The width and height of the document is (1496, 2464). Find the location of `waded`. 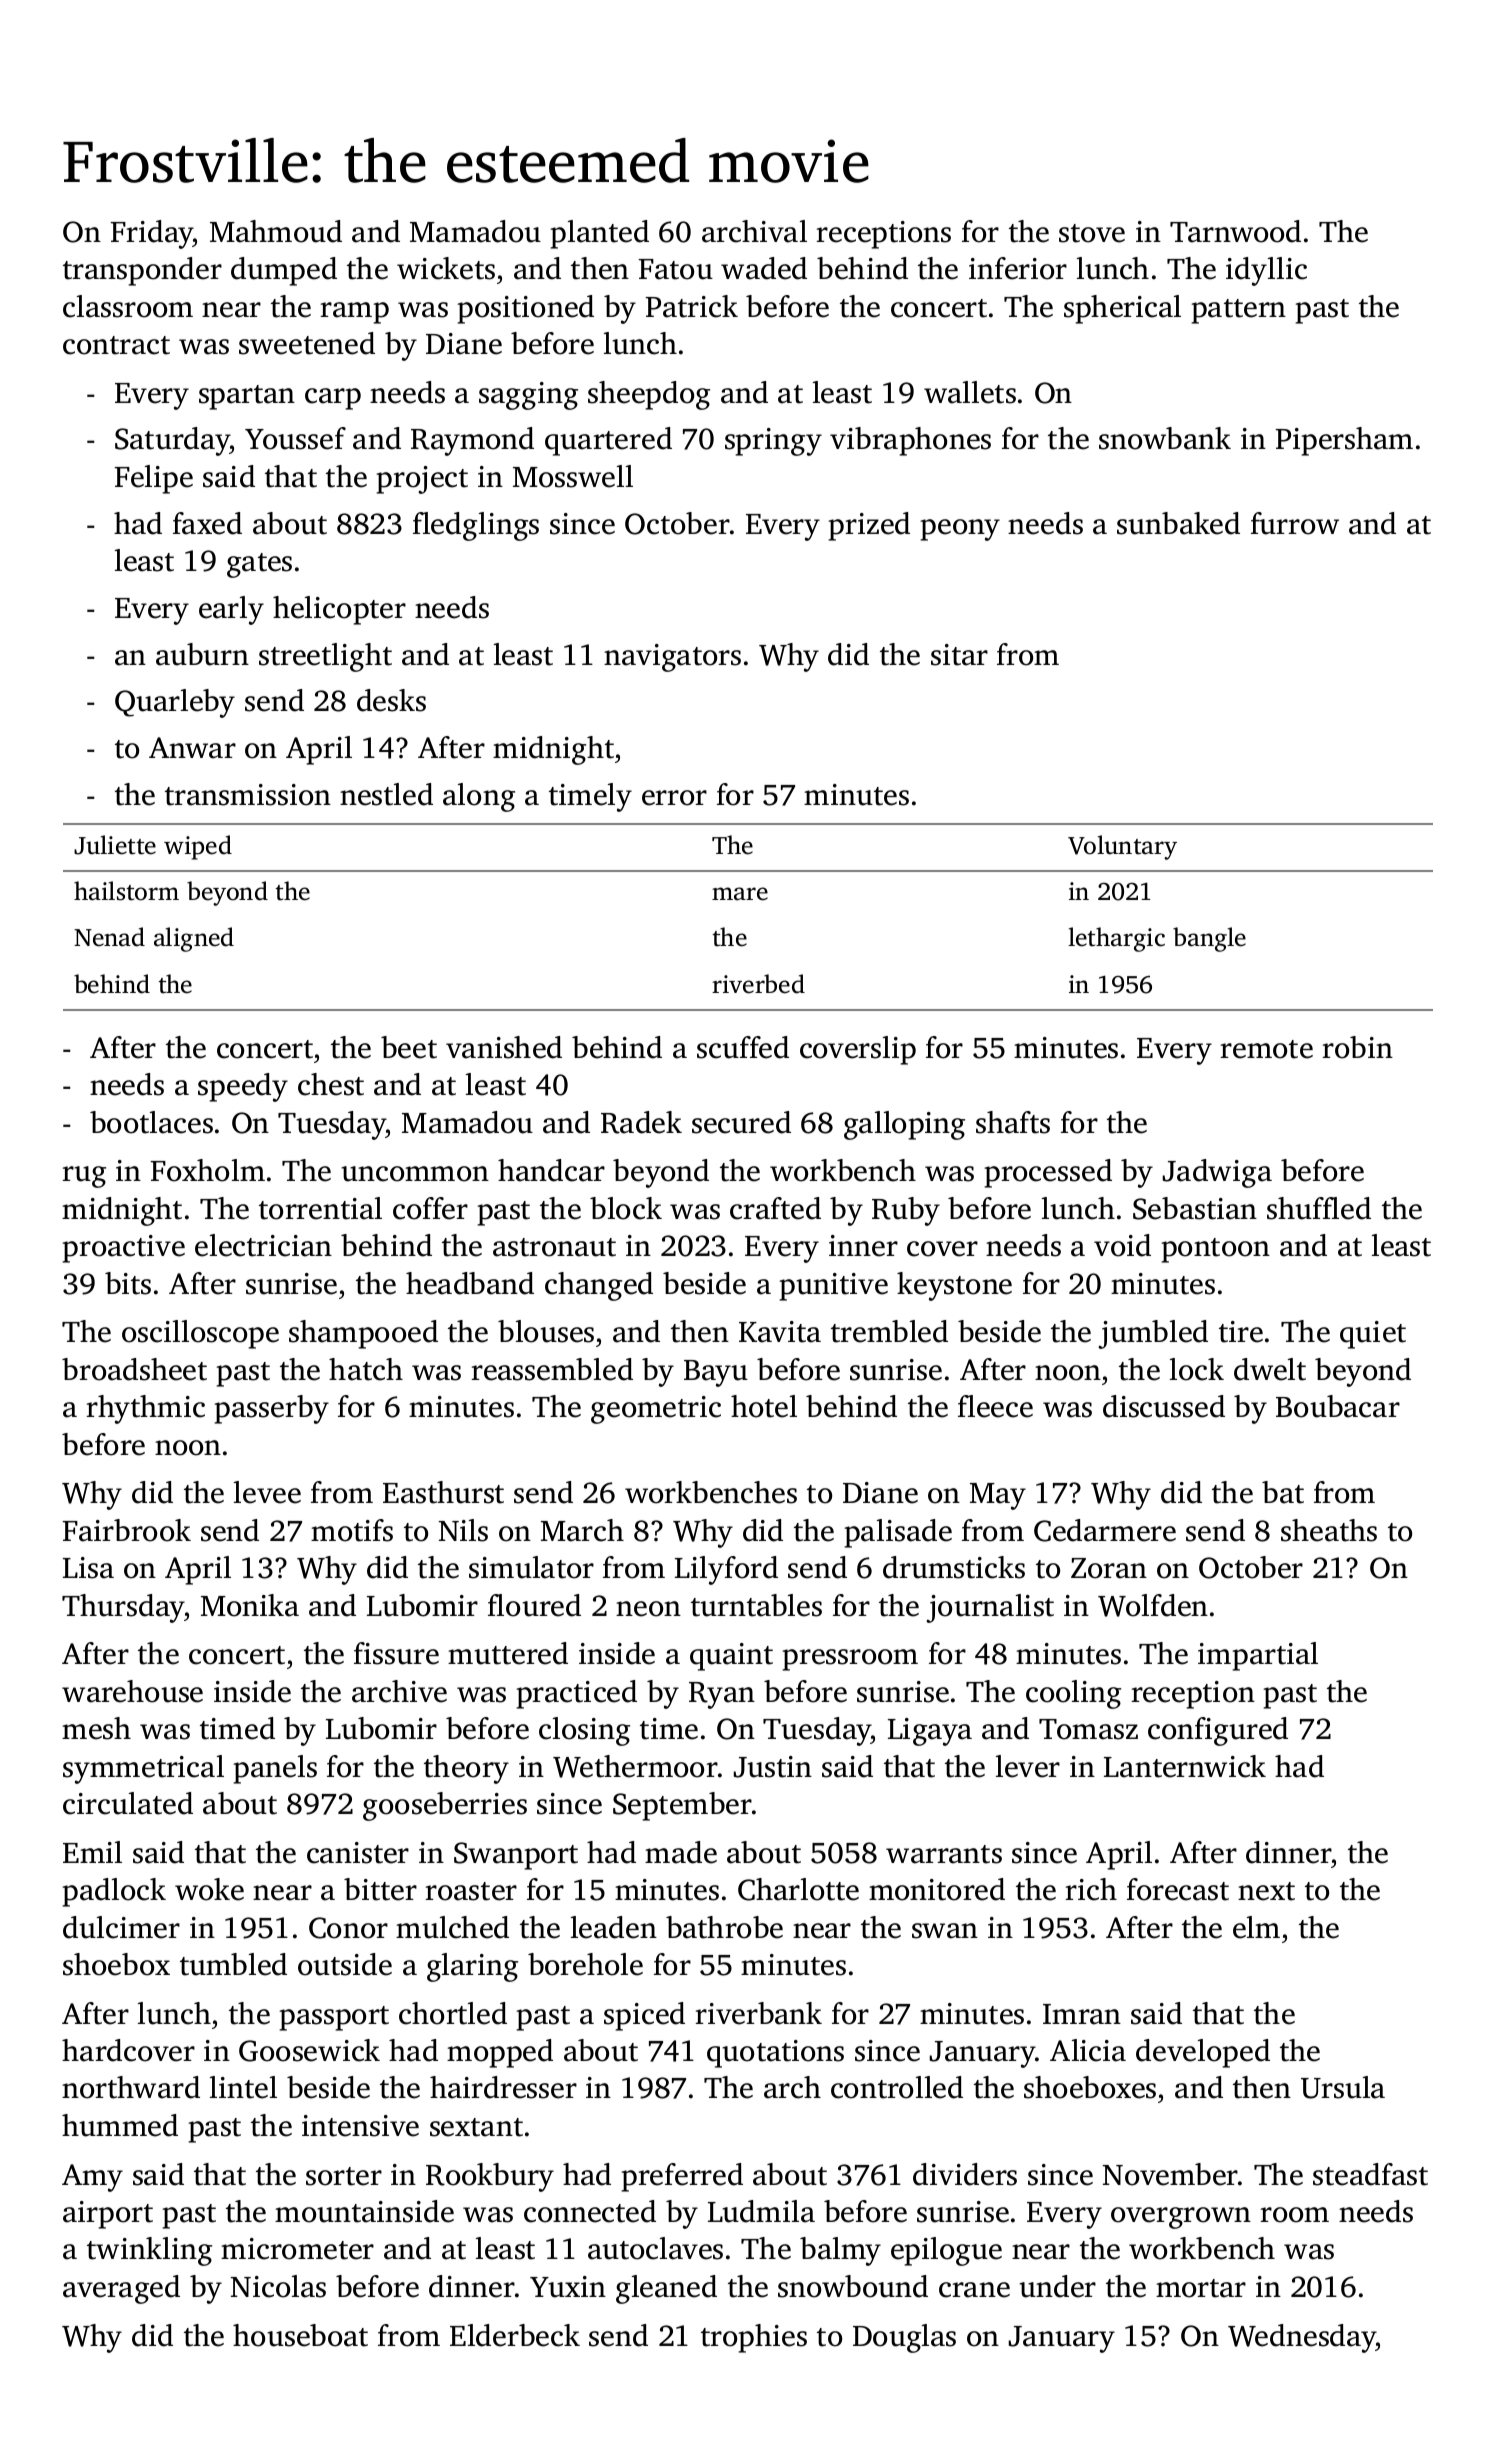

waded is located at coordinates (764, 268).
